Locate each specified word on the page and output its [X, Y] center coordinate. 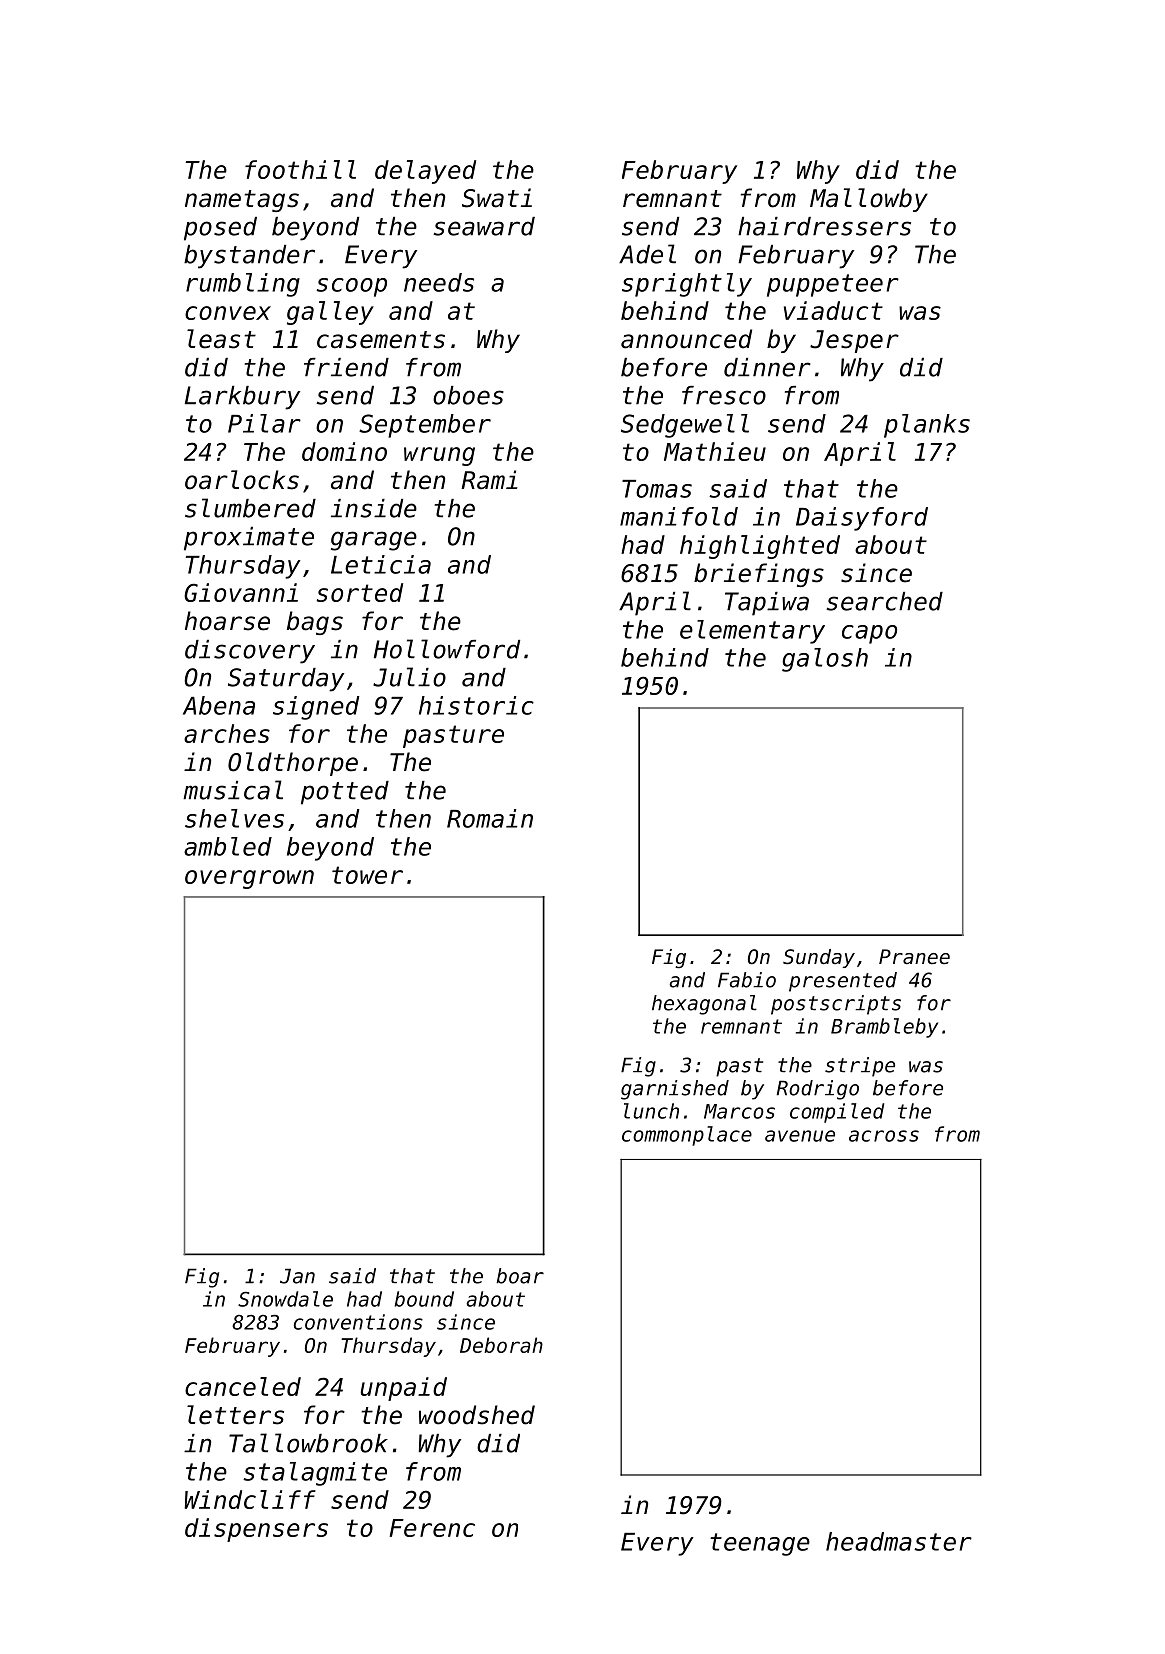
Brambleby [884, 1028]
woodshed [477, 1415]
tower [367, 875]
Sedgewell [685, 426]
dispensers [256, 1530]
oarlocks [242, 480]
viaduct [833, 310]
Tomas [657, 489]
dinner [767, 367]
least [221, 339]
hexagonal [704, 1005]
